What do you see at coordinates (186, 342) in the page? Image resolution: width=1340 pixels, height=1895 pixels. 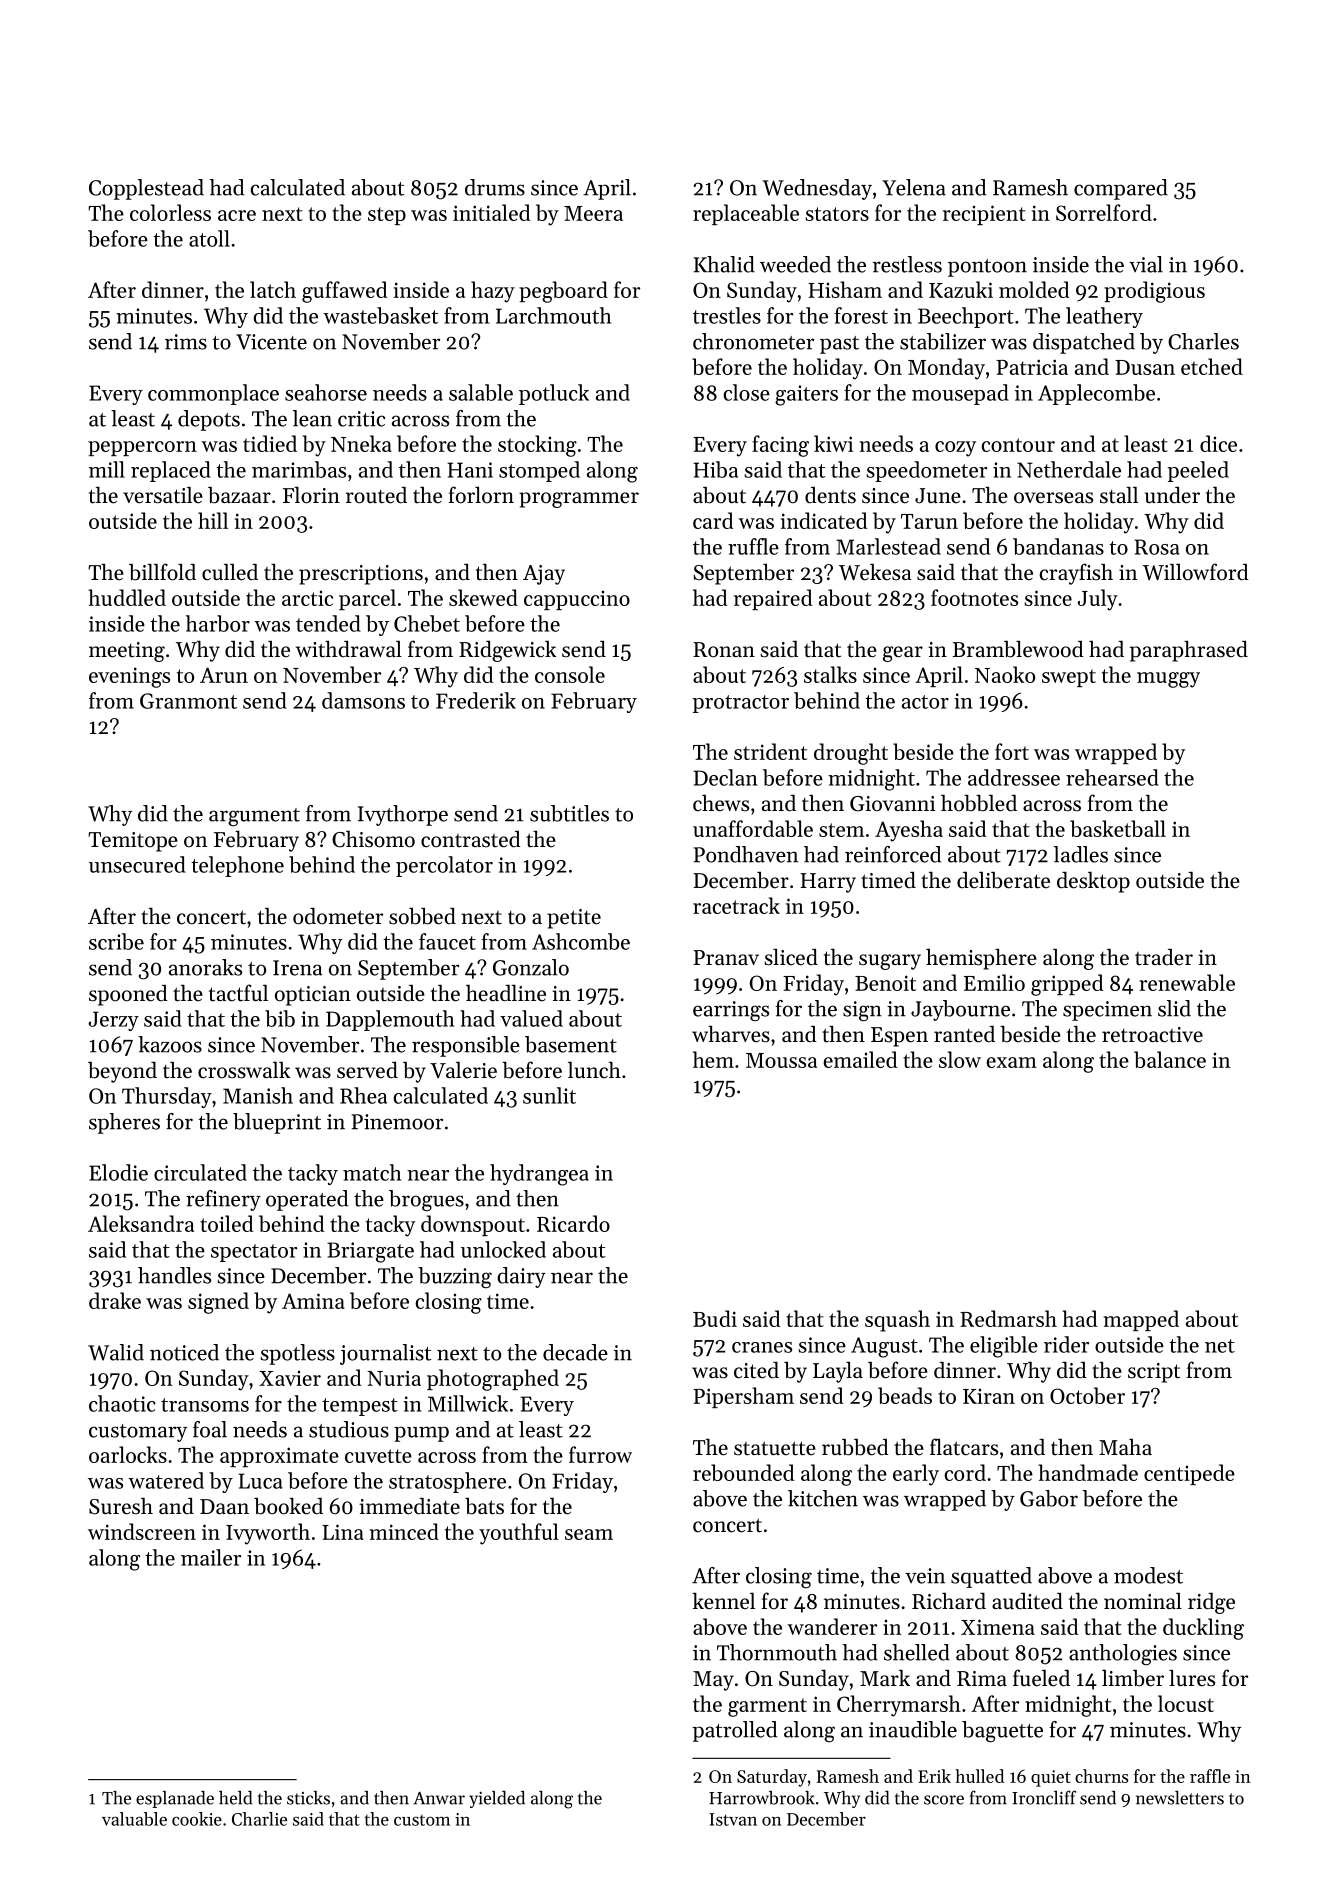 I see `rims` at bounding box center [186, 342].
